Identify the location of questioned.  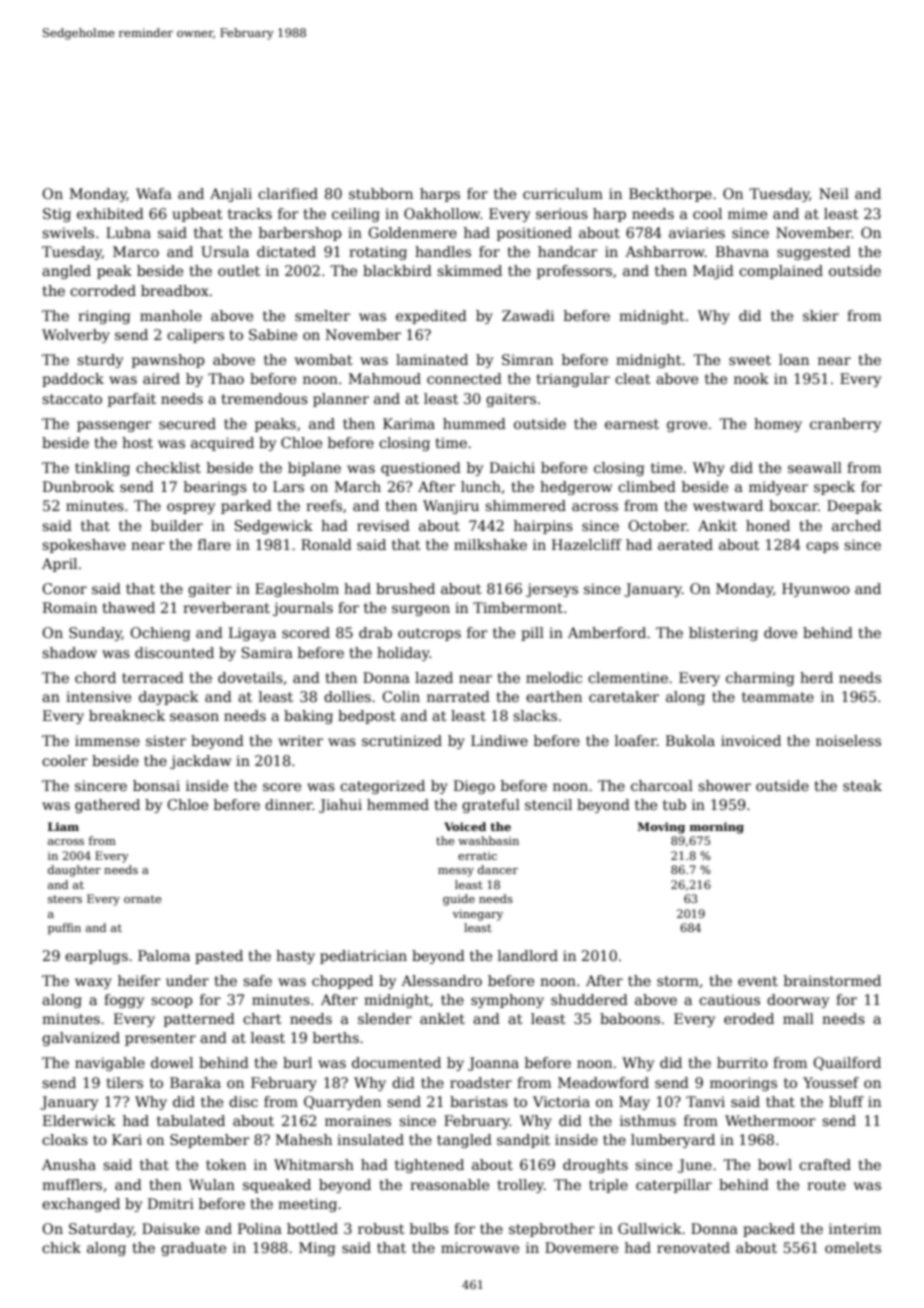
(421, 469).
